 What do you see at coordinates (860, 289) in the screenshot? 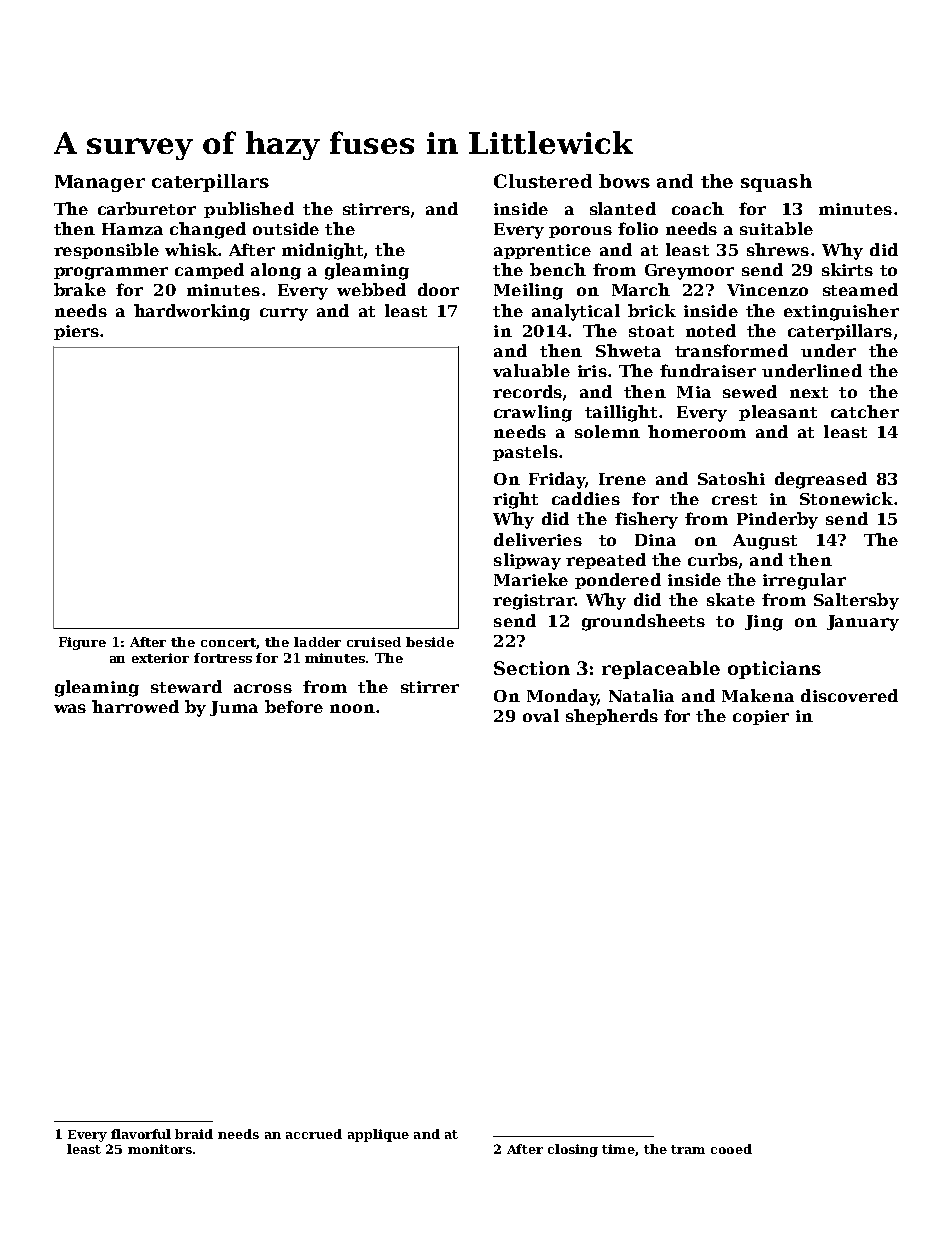
I see `steamed` at bounding box center [860, 289].
